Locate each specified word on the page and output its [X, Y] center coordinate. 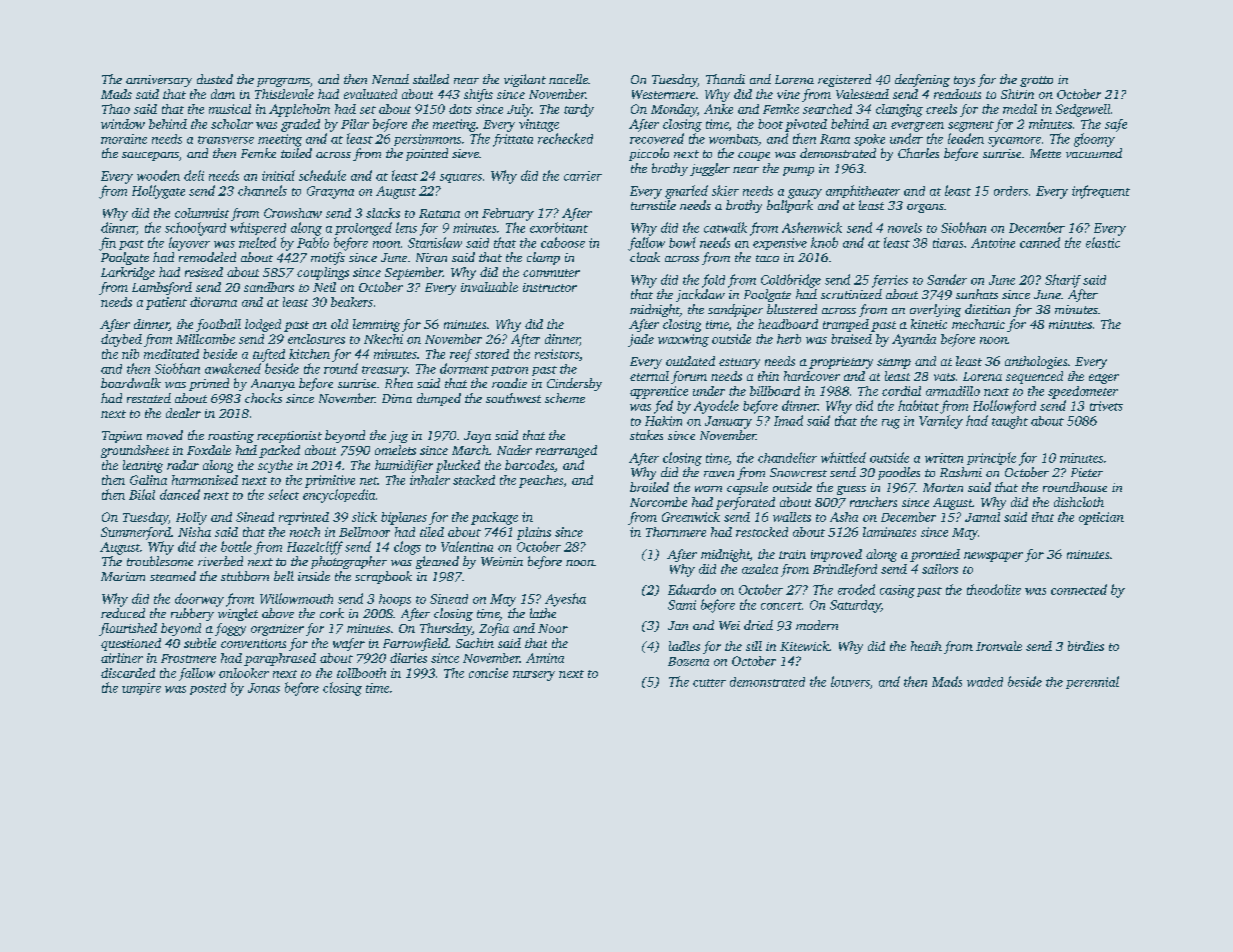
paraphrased [280, 659]
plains [534, 533]
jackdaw [700, 295]
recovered [657, 138]
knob [824, 242]
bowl [682, 242]
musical [230, 109]
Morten [943, 487]
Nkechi [383, 339]
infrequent [1101, 192]
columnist [202, 213]
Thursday [446, 629]
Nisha [194, 532]
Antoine [993, 243]
